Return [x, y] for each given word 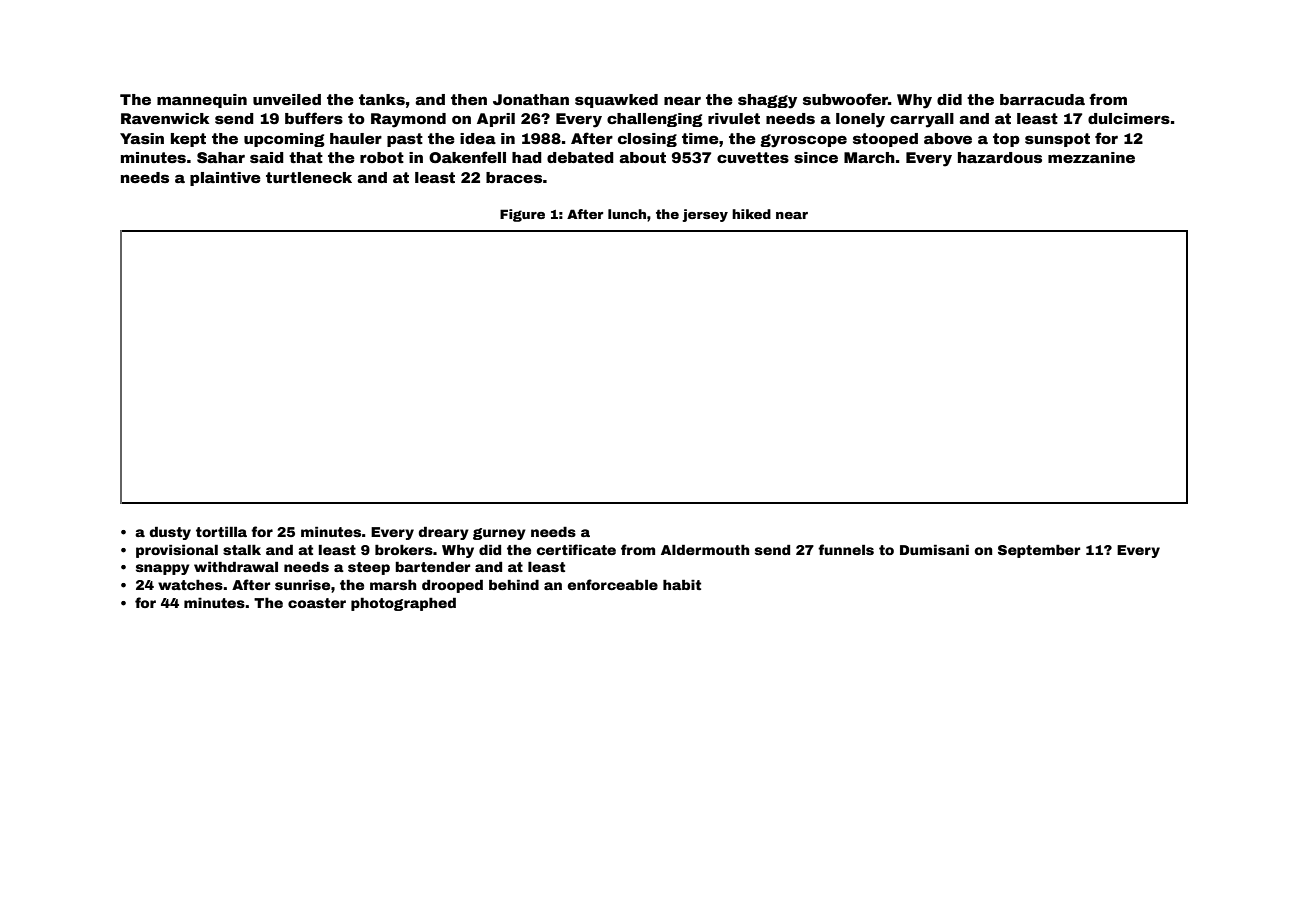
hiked [751, 214]
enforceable [613, 584]
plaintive [225, 179]
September [1039, 551]
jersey [705, 215]
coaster [317, 603]
